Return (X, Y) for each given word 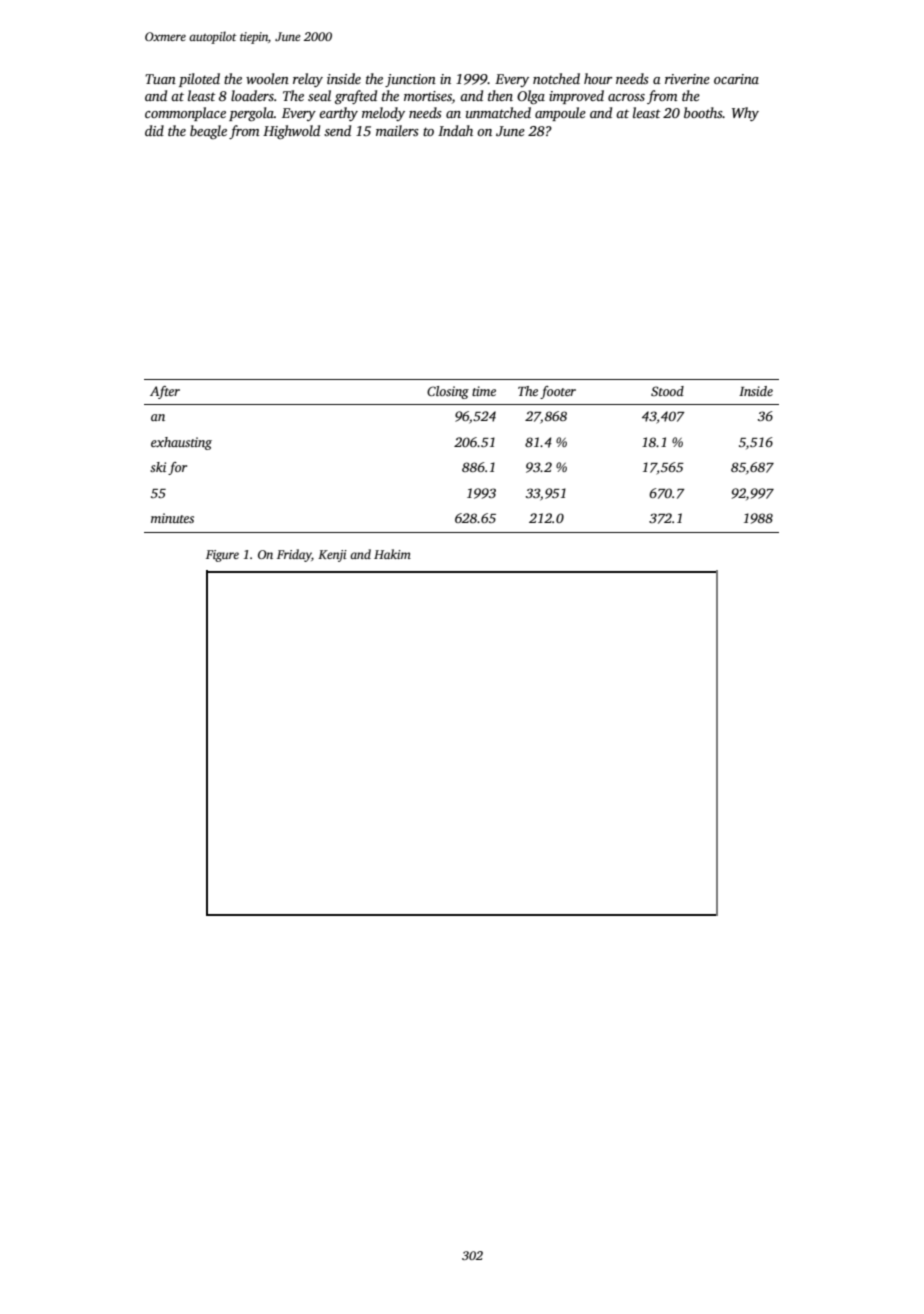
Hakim (392, 554)
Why (745, 114)
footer (558, 392)
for (177, 468)
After (165, 392)
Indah (455, 130)
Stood (667, 391)
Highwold (291, 132)
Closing (448, 392)
